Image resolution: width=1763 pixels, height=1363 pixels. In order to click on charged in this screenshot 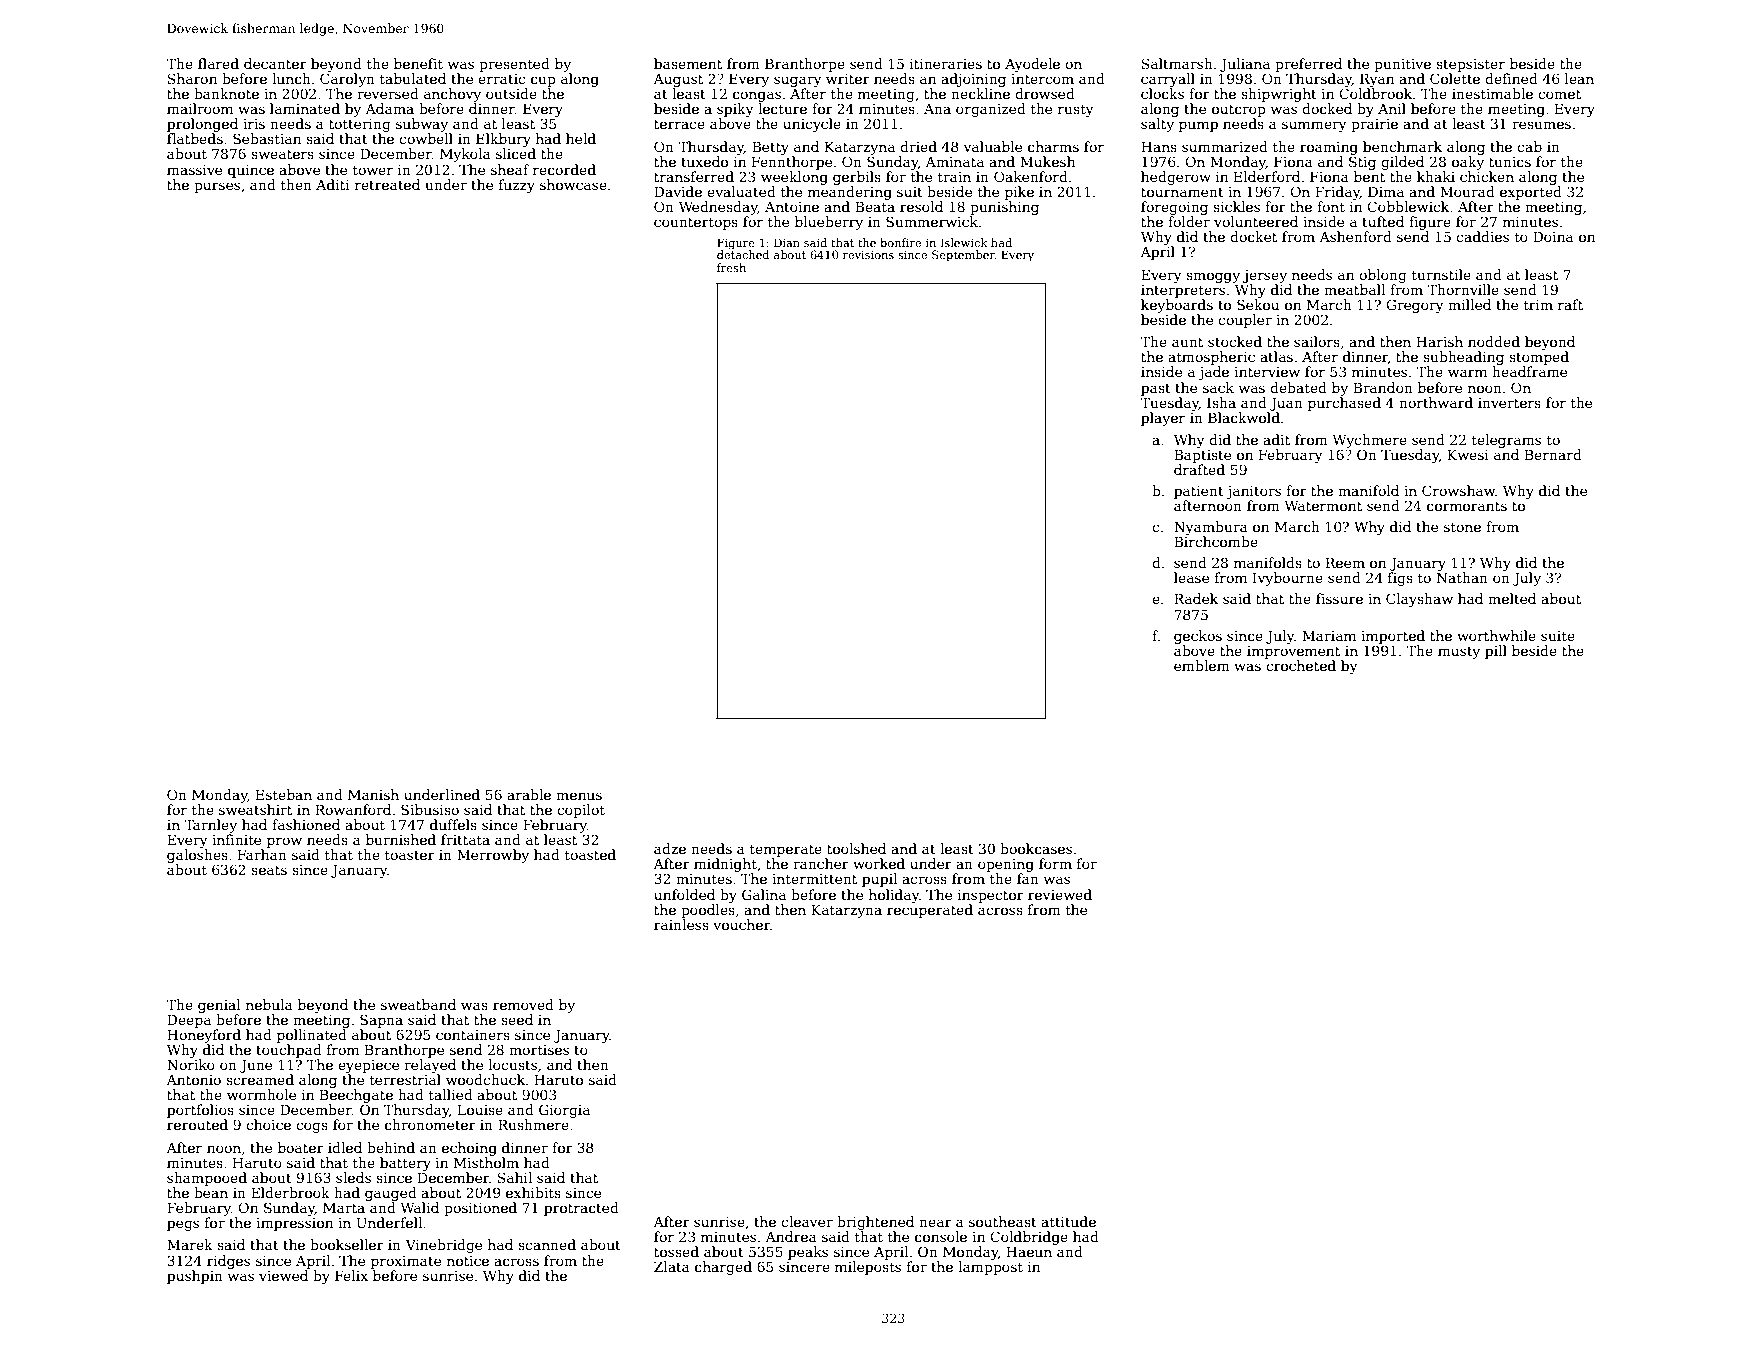, I will do `click(723, 1268)`.
